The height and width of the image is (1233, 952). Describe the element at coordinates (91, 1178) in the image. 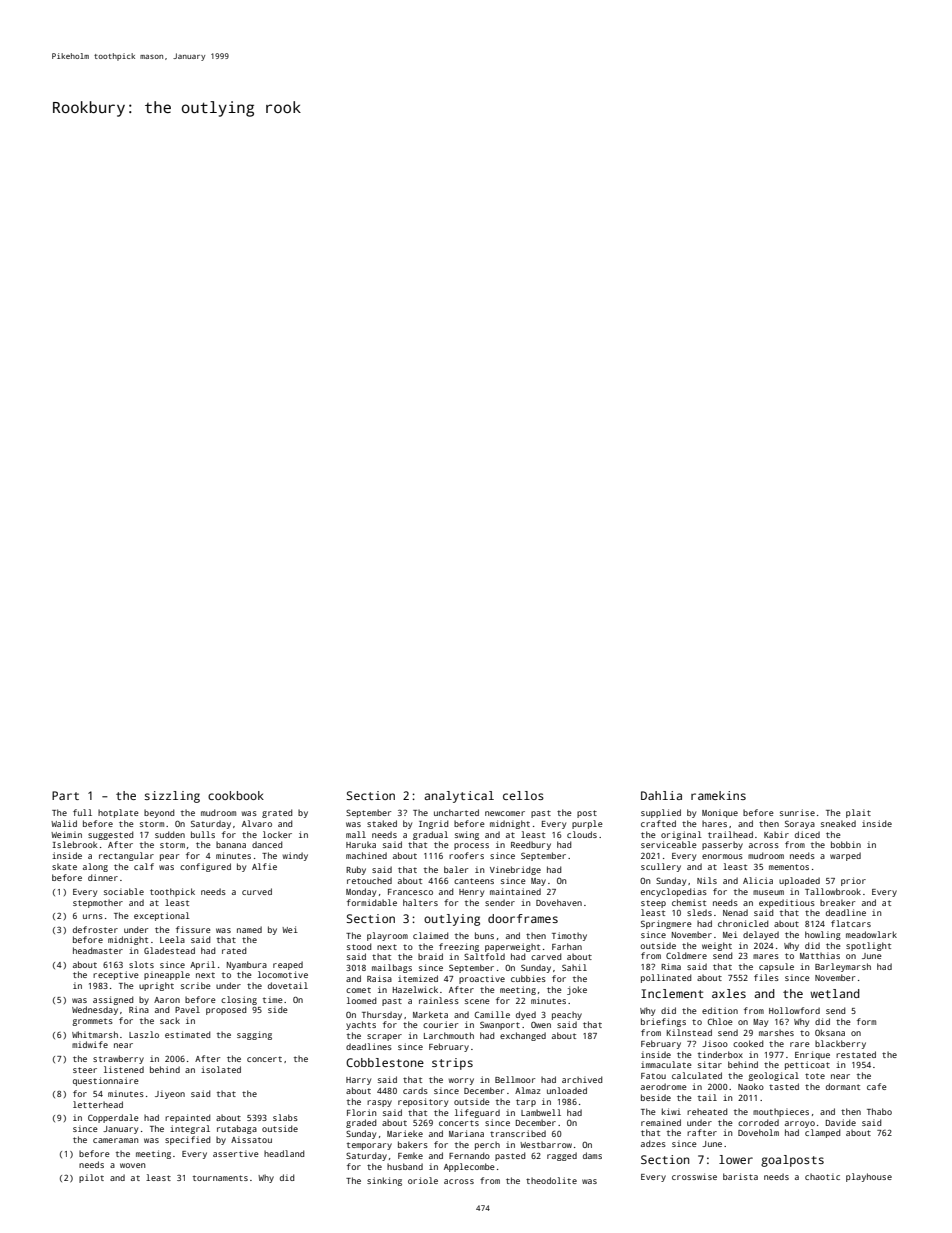

I see `pilot` at that location.
